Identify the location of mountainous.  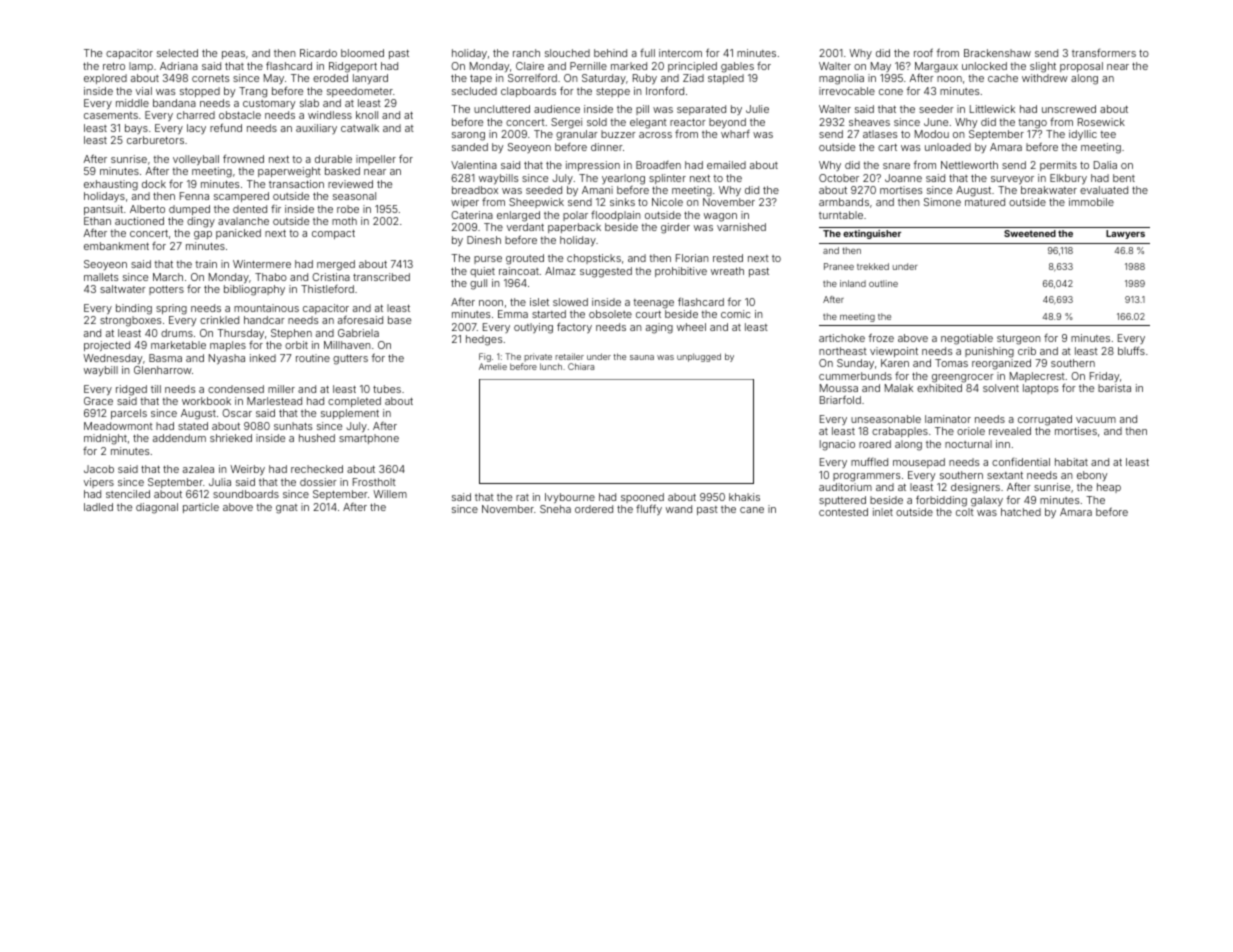
(266, 308).
